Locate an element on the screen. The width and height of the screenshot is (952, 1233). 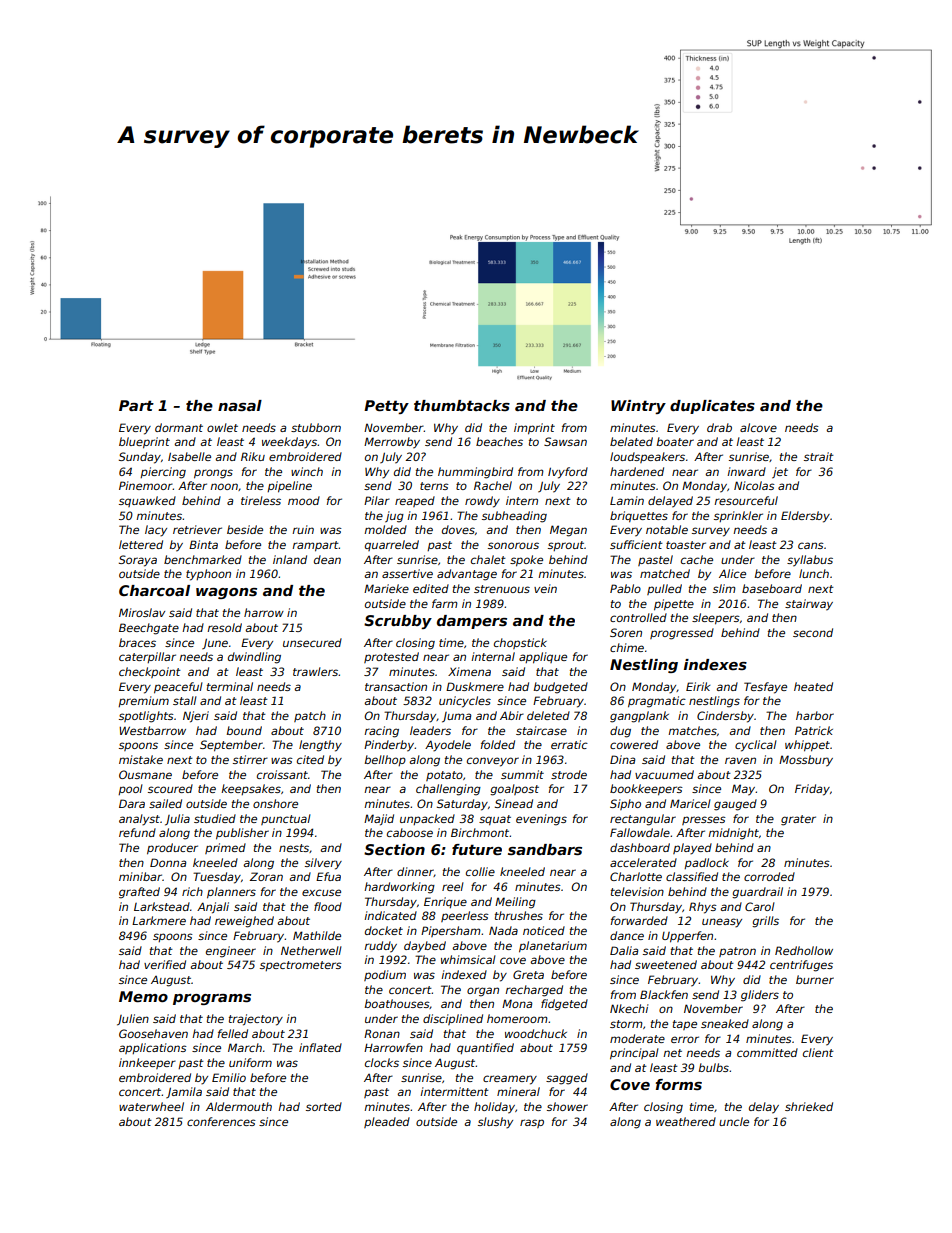
cans is located at coordinates (811, 545).
